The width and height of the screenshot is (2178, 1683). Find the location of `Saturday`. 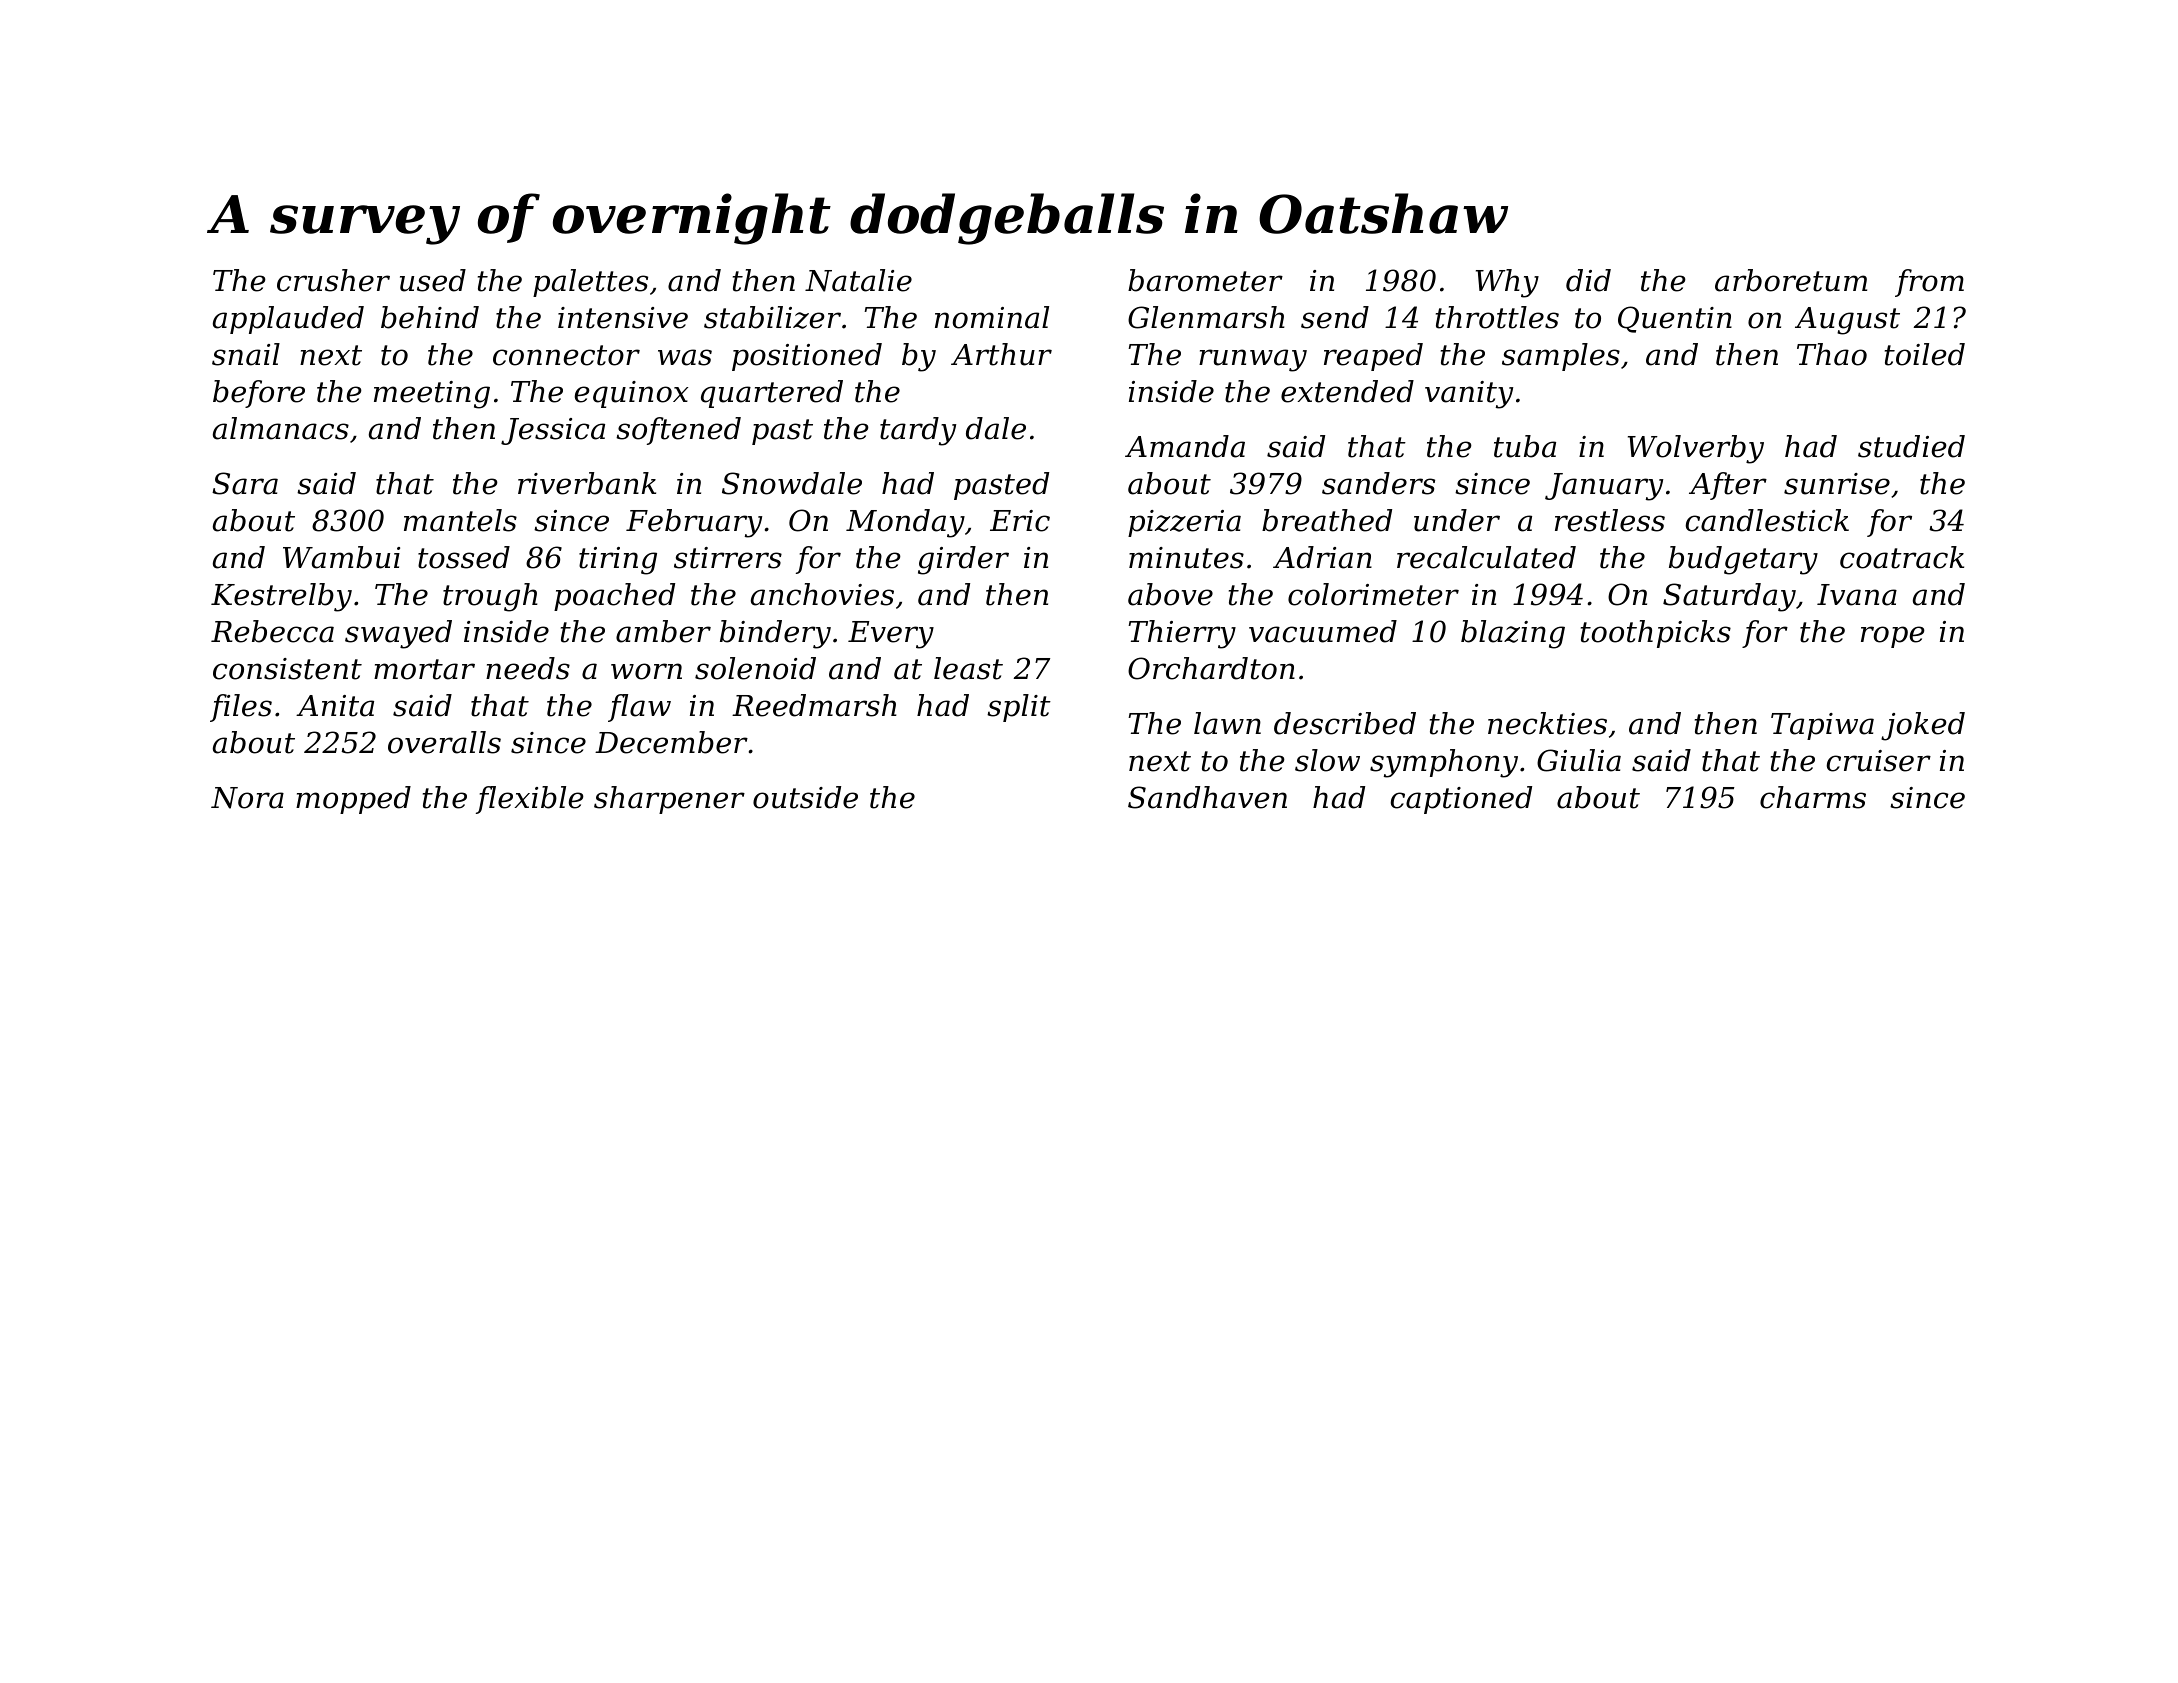

Saturday is located at coordinates (1729, 597).
